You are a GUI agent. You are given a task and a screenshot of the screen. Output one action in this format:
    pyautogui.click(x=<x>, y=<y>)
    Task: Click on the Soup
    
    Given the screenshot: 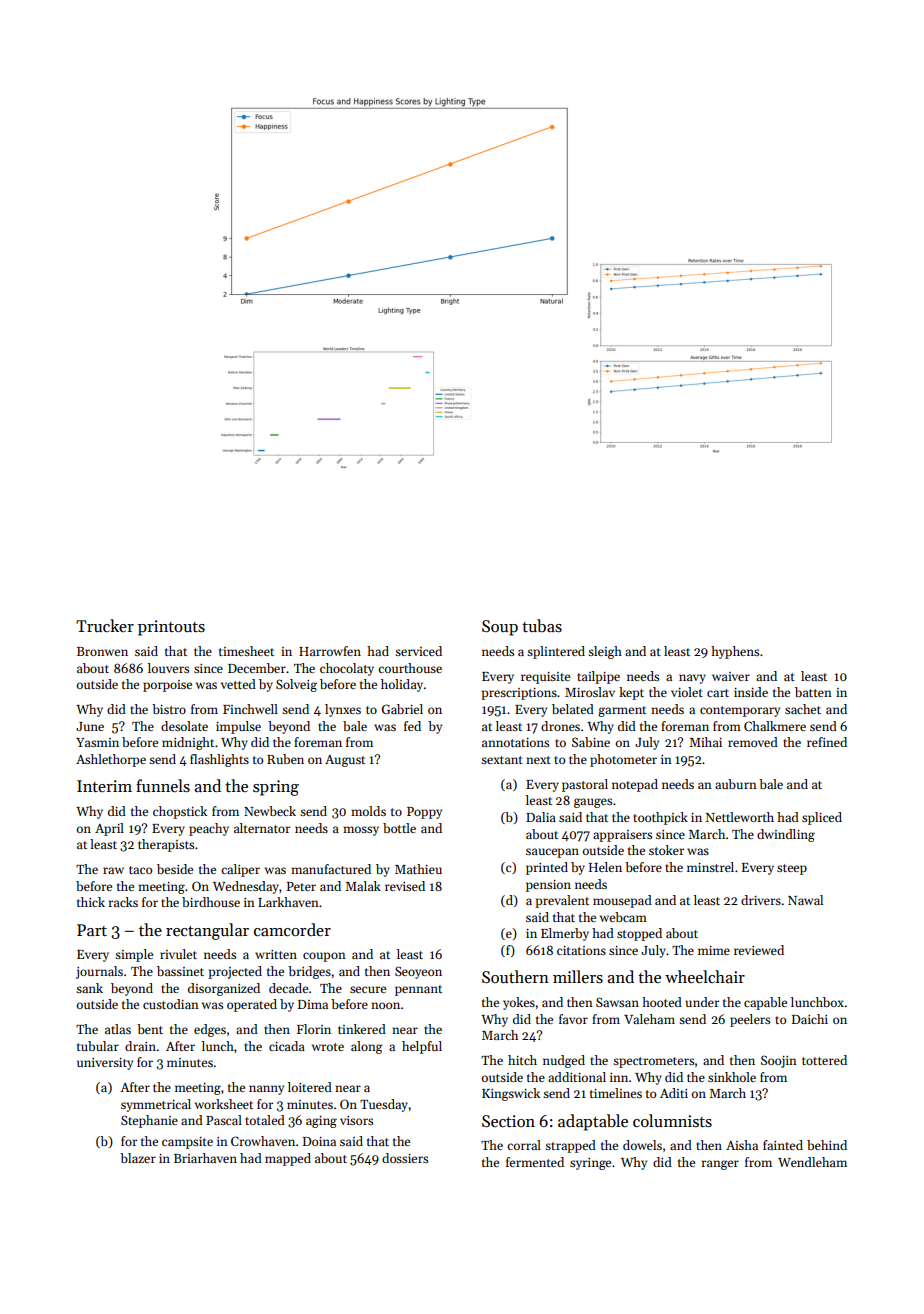 What is the action you would take?
    pyautogui.click(x=500, y=628)
